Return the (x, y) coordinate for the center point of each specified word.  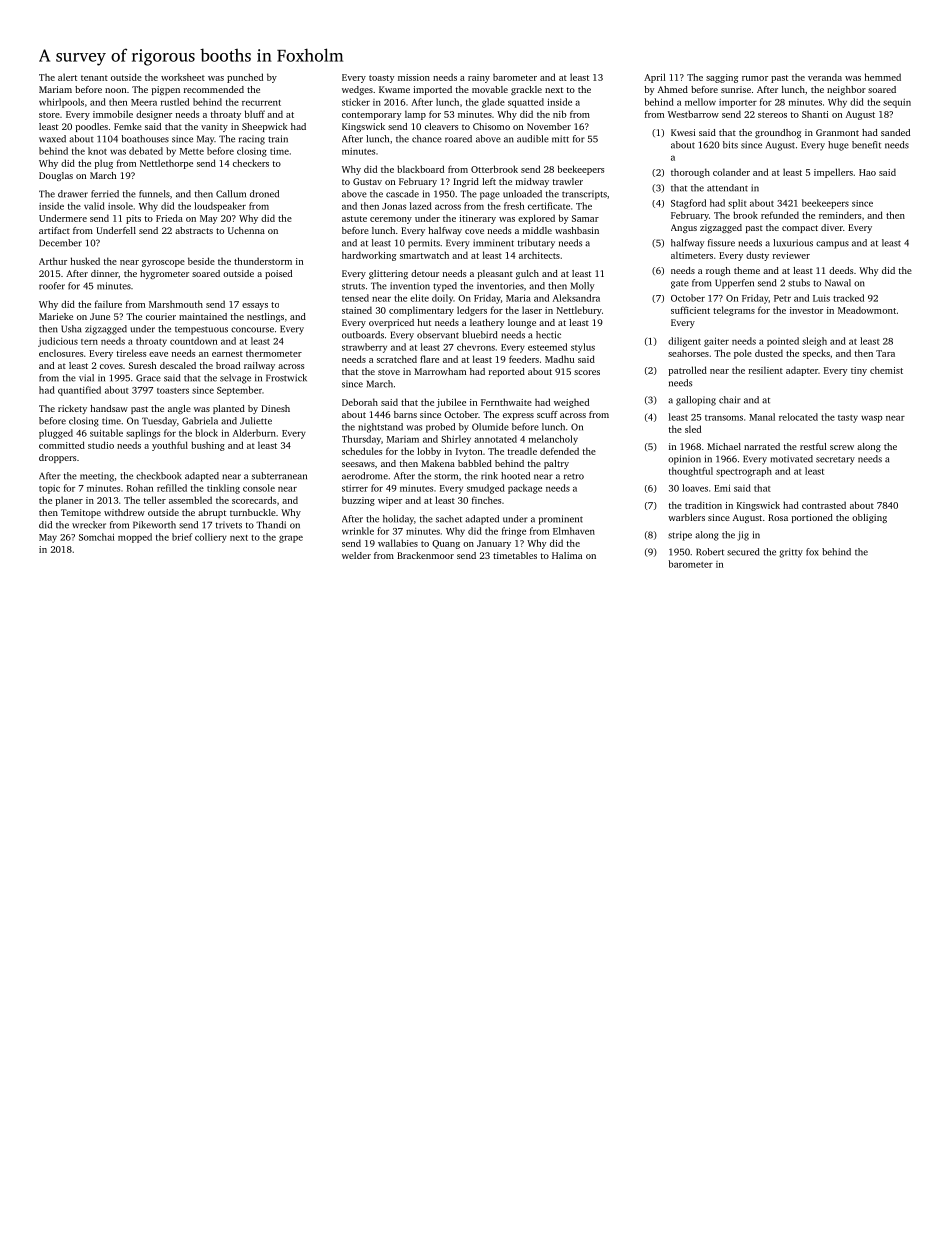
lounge (522, 323)
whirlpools (61, 103)
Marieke (56, 316)
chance (427, 139)
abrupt (212, 513)
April (654, 78)
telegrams (734, 311)
